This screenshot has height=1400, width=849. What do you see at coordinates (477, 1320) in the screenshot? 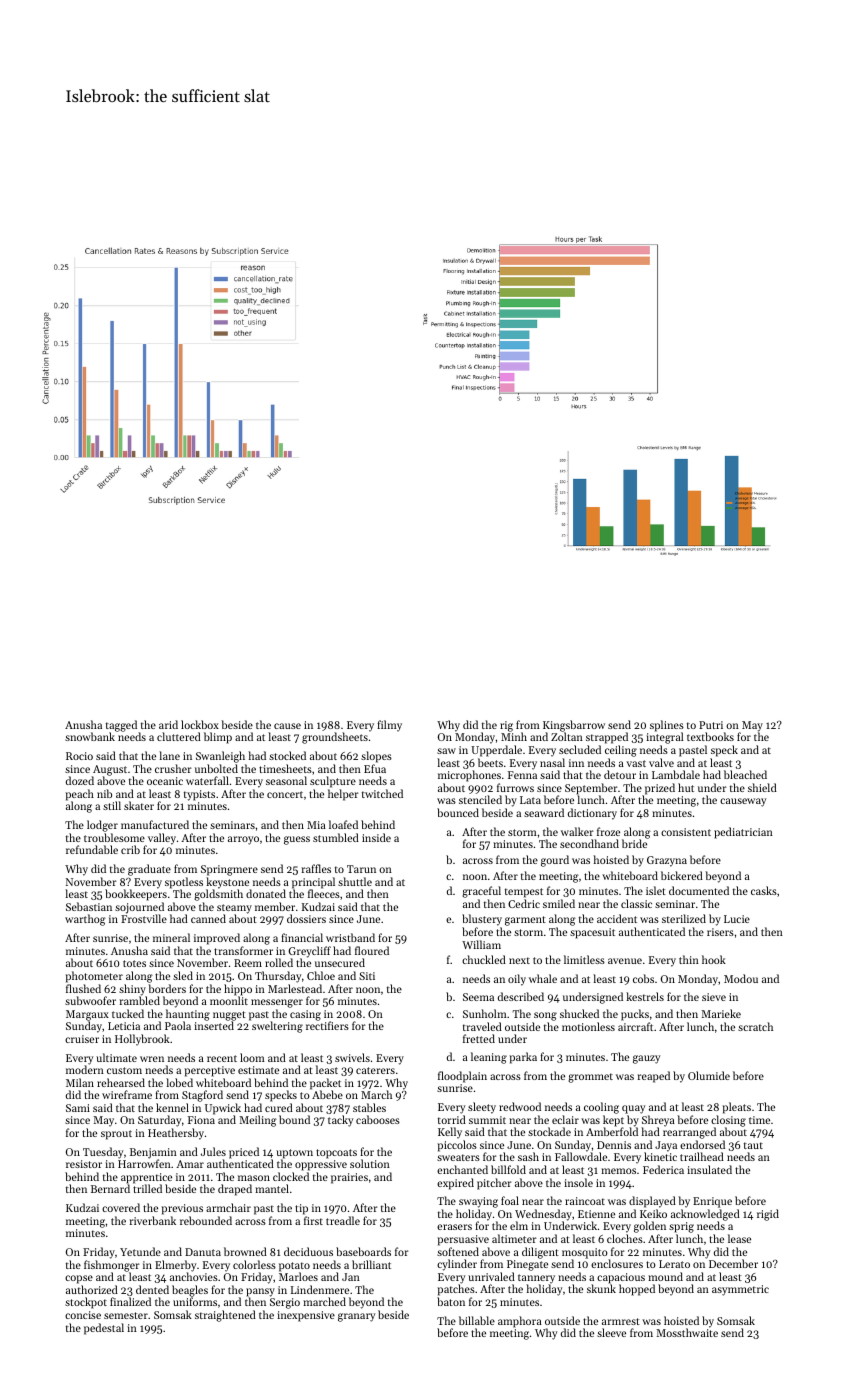
I see `billable` at bounding box center [477, 1320].
